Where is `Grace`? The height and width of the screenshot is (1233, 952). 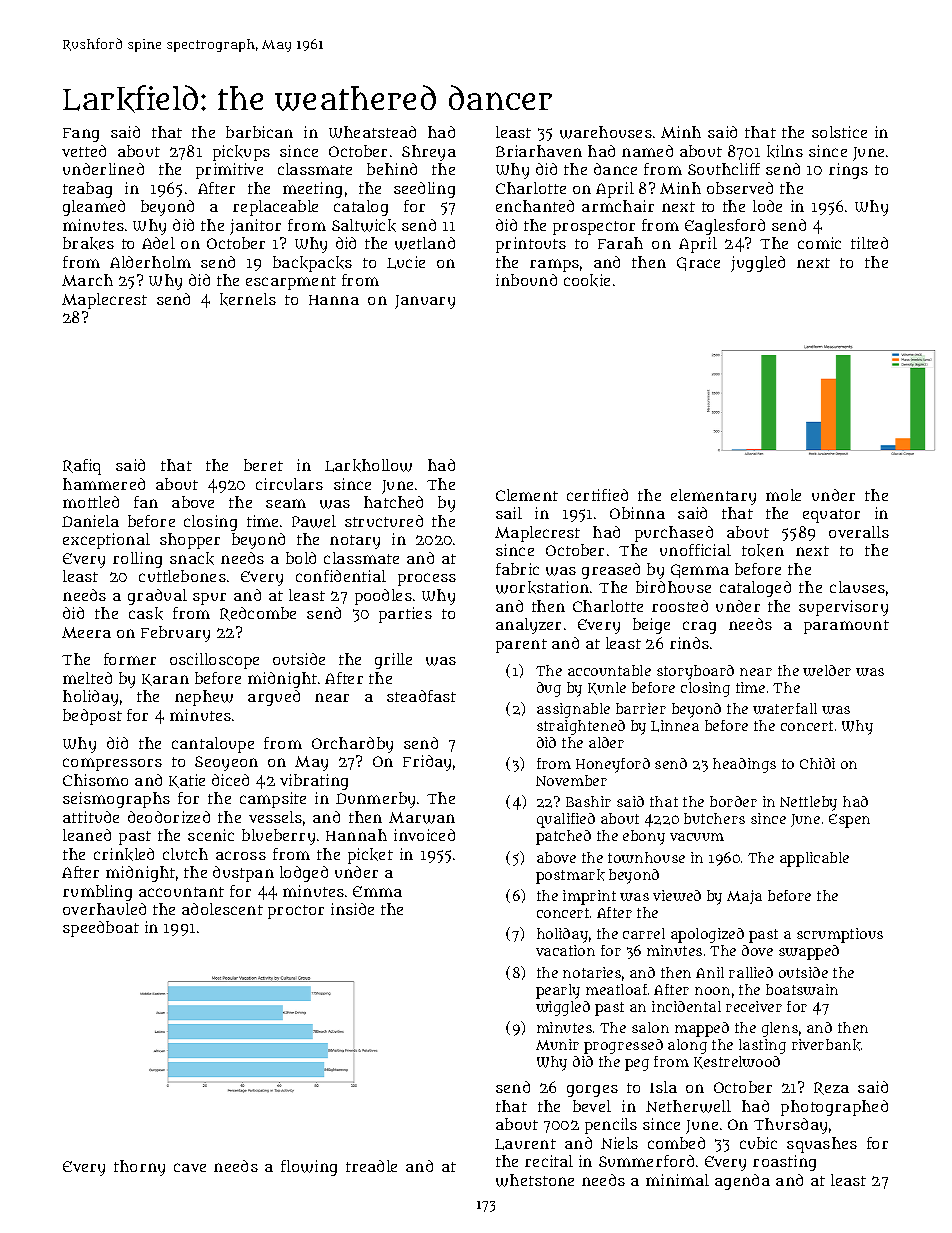
Grace is located at coordinates (698, 264).
